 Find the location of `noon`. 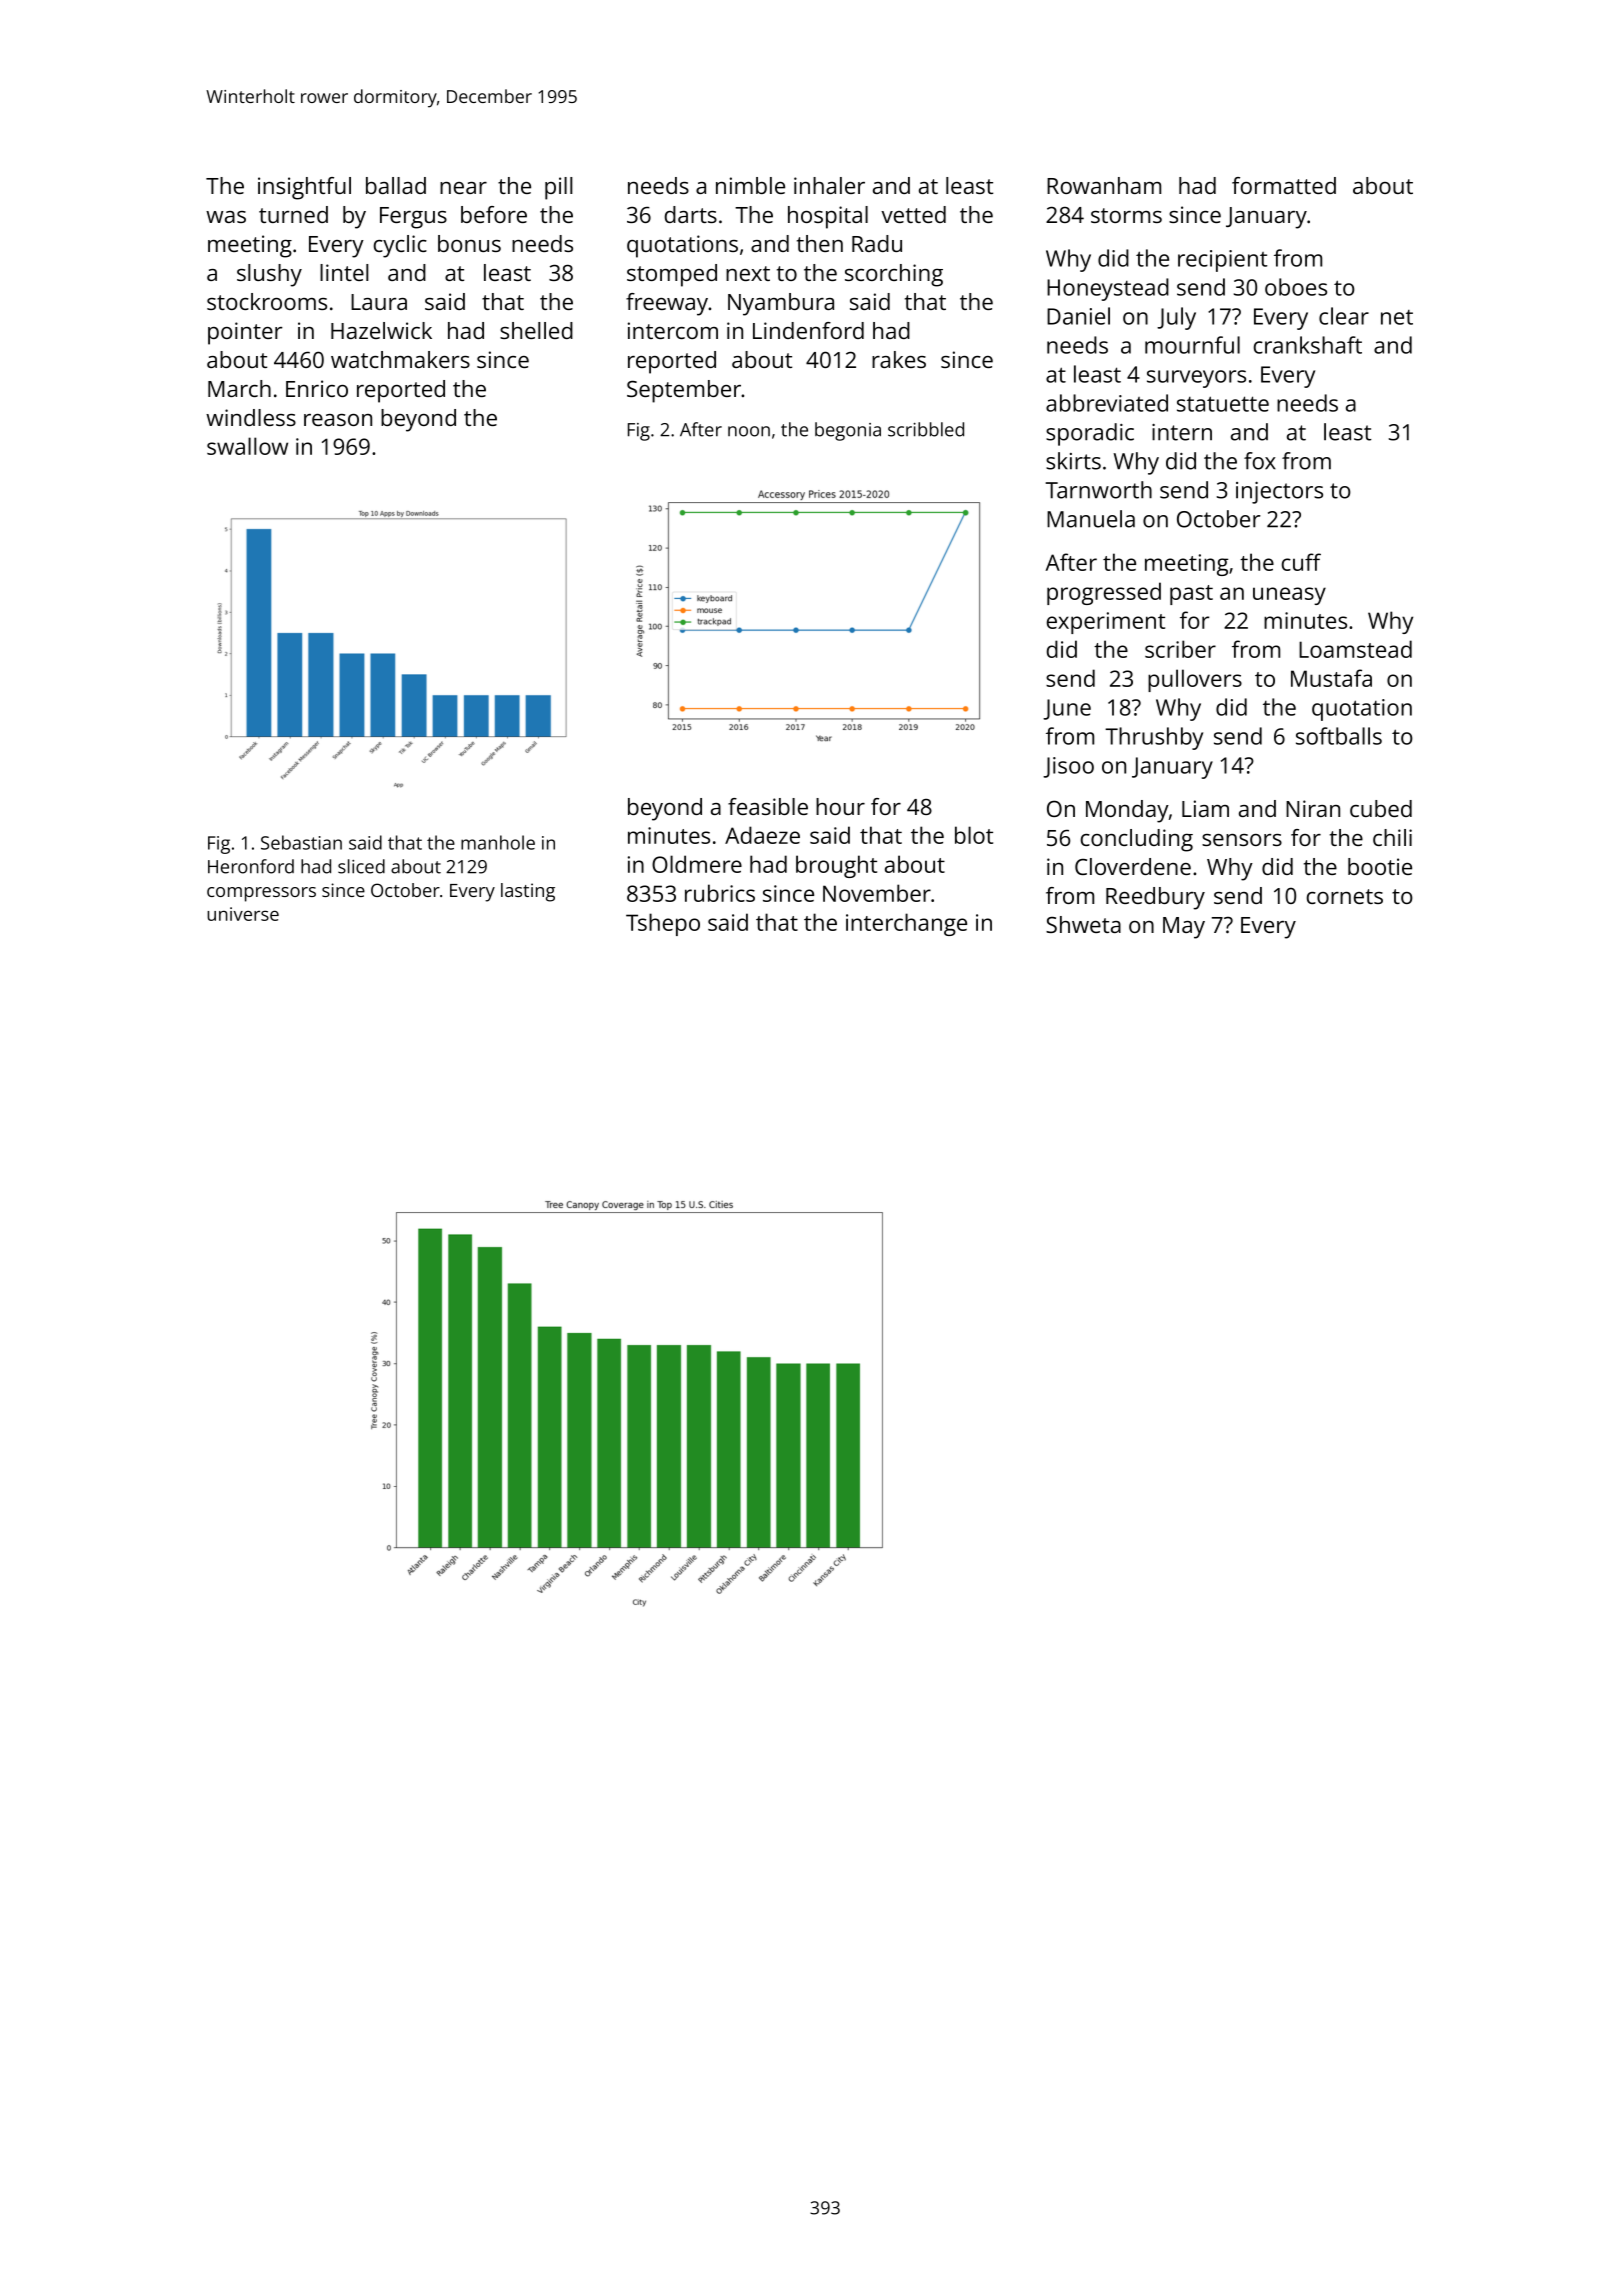

noon is located at coordinates (749, 431).
